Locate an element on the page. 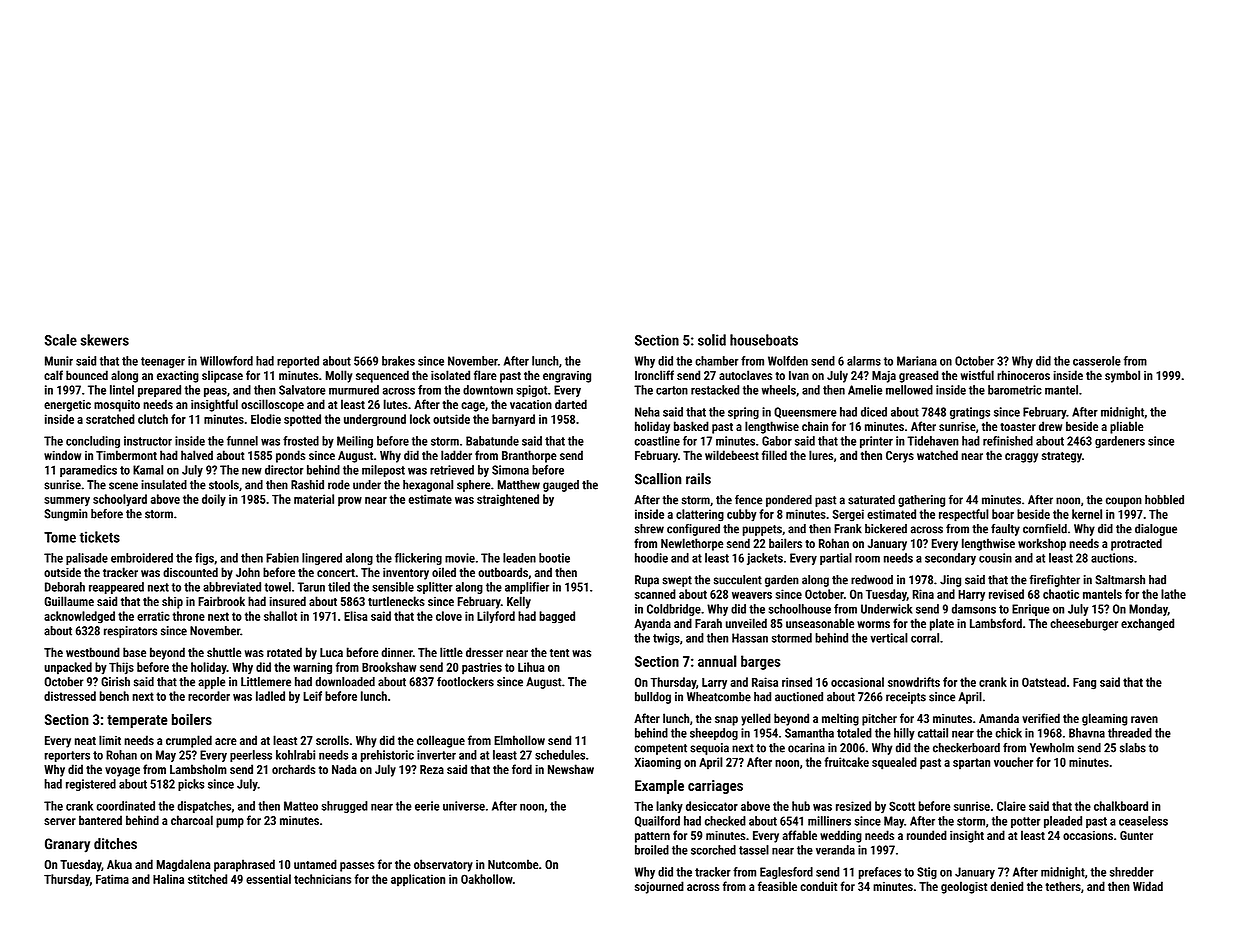  symbol is located at coordinates (1122, 376).
